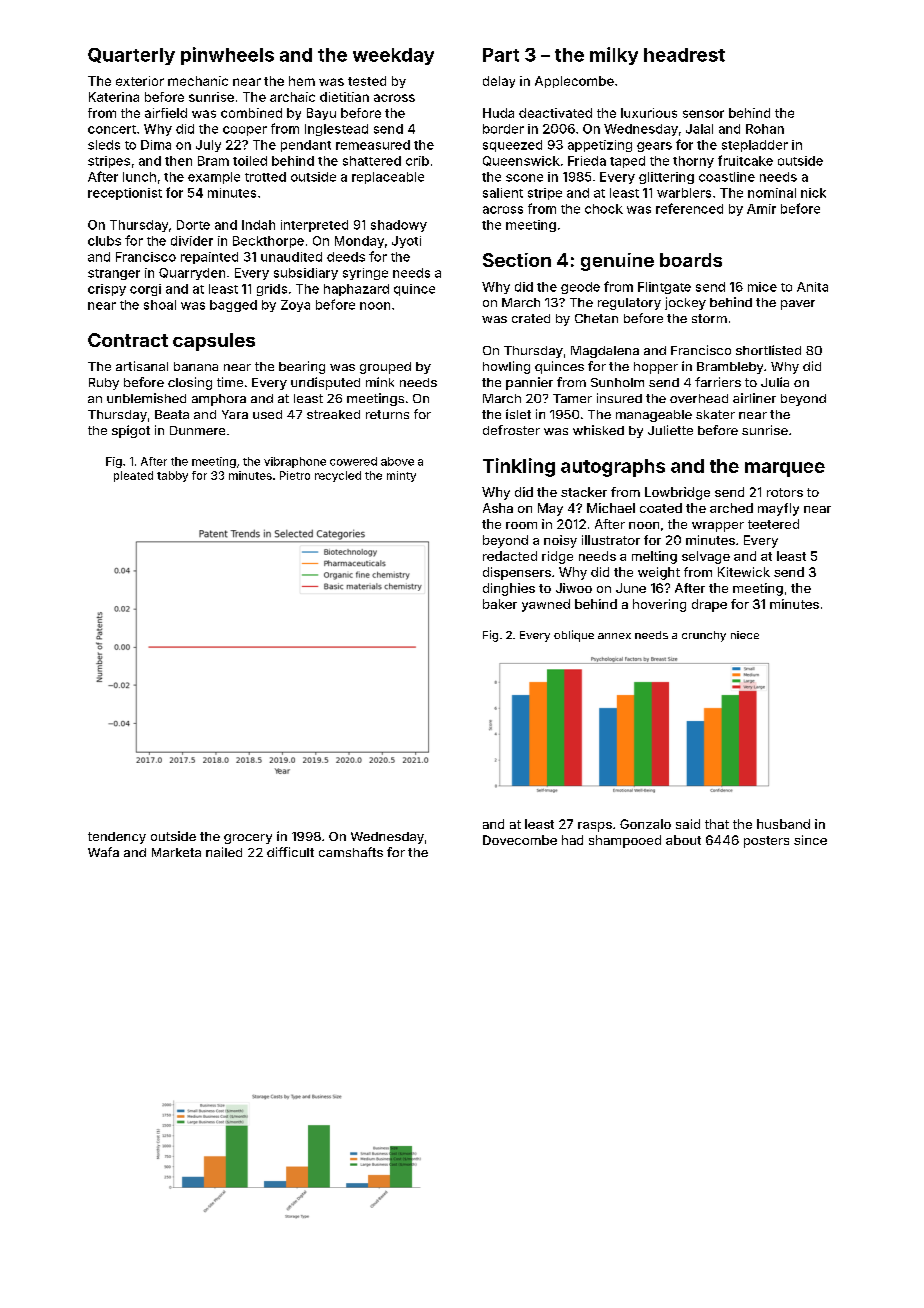  I want to click on oblique, so click(574, 636).
